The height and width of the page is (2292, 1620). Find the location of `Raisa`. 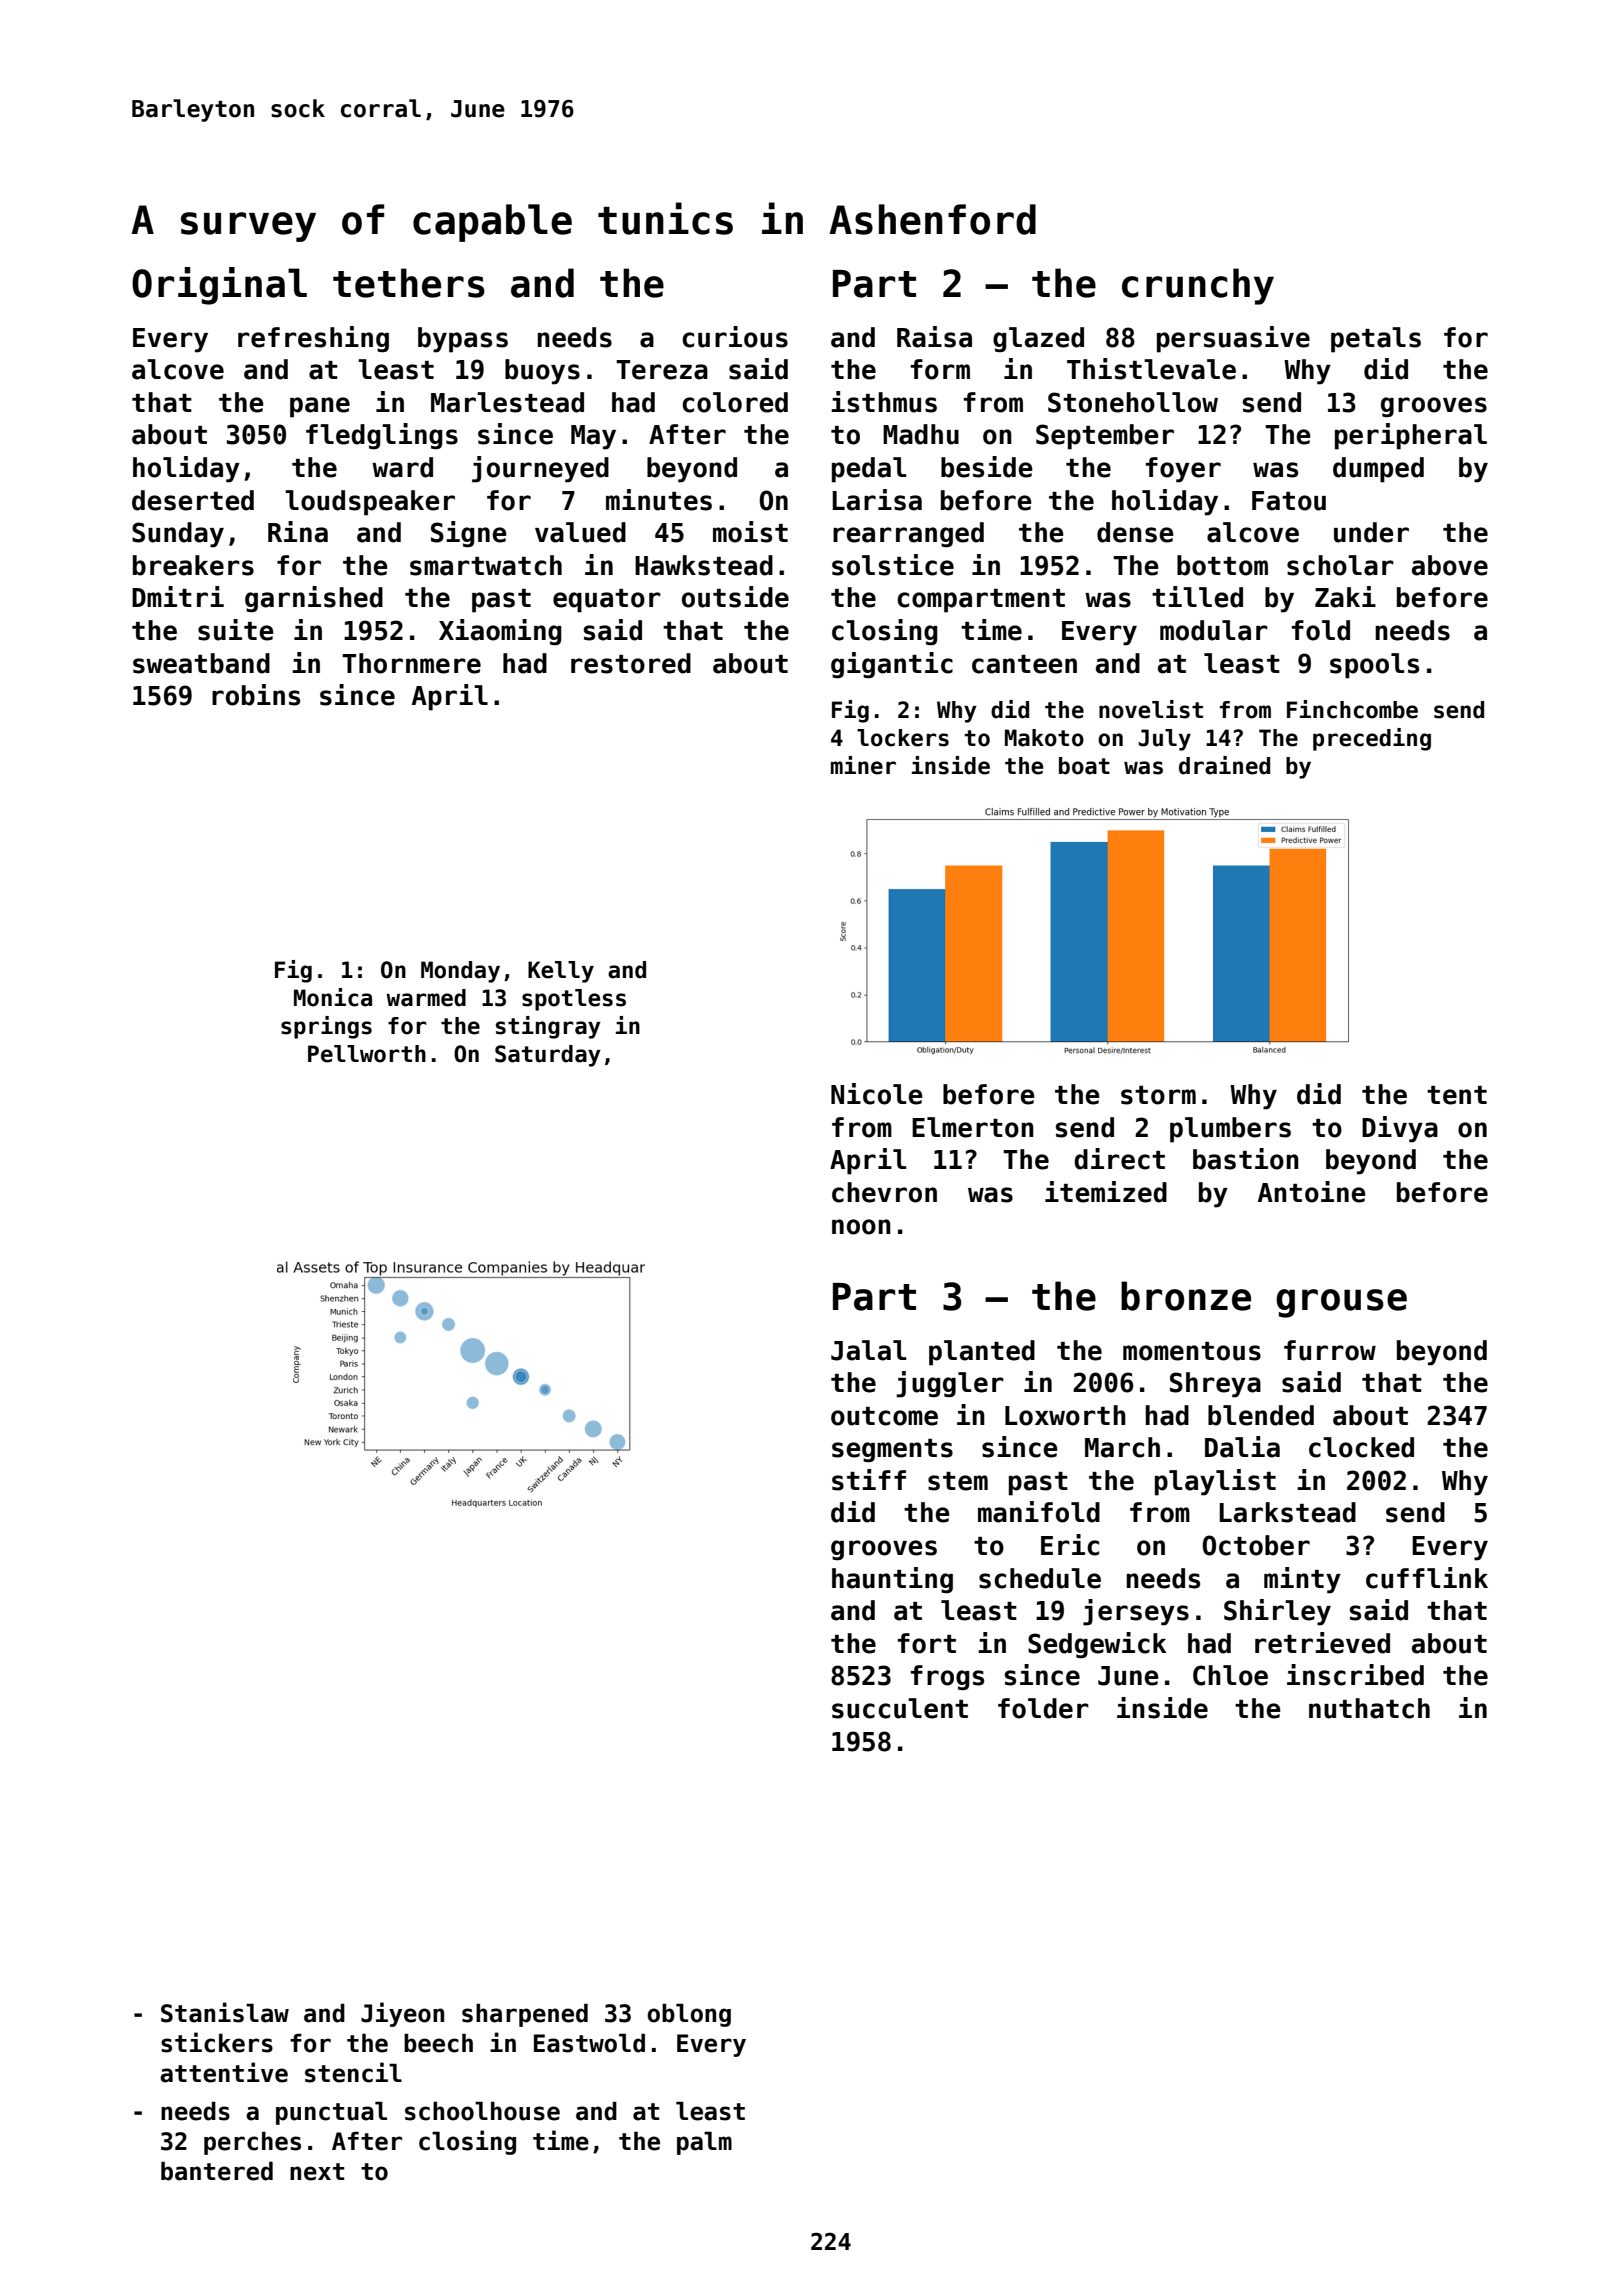

Raisa is located at coordinates (934, 337).
